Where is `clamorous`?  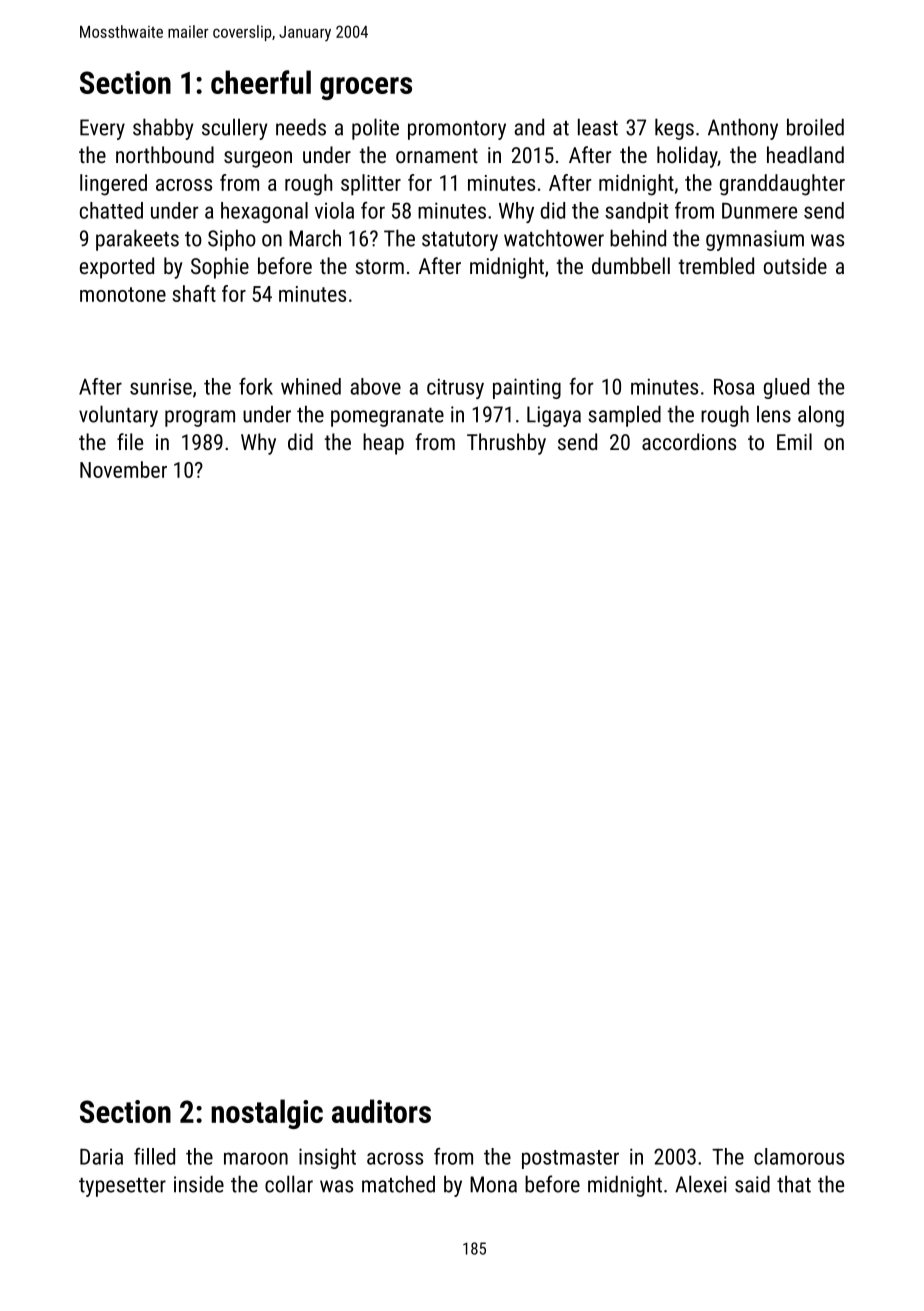 clamorous is located at coordinates (799, 1156).
